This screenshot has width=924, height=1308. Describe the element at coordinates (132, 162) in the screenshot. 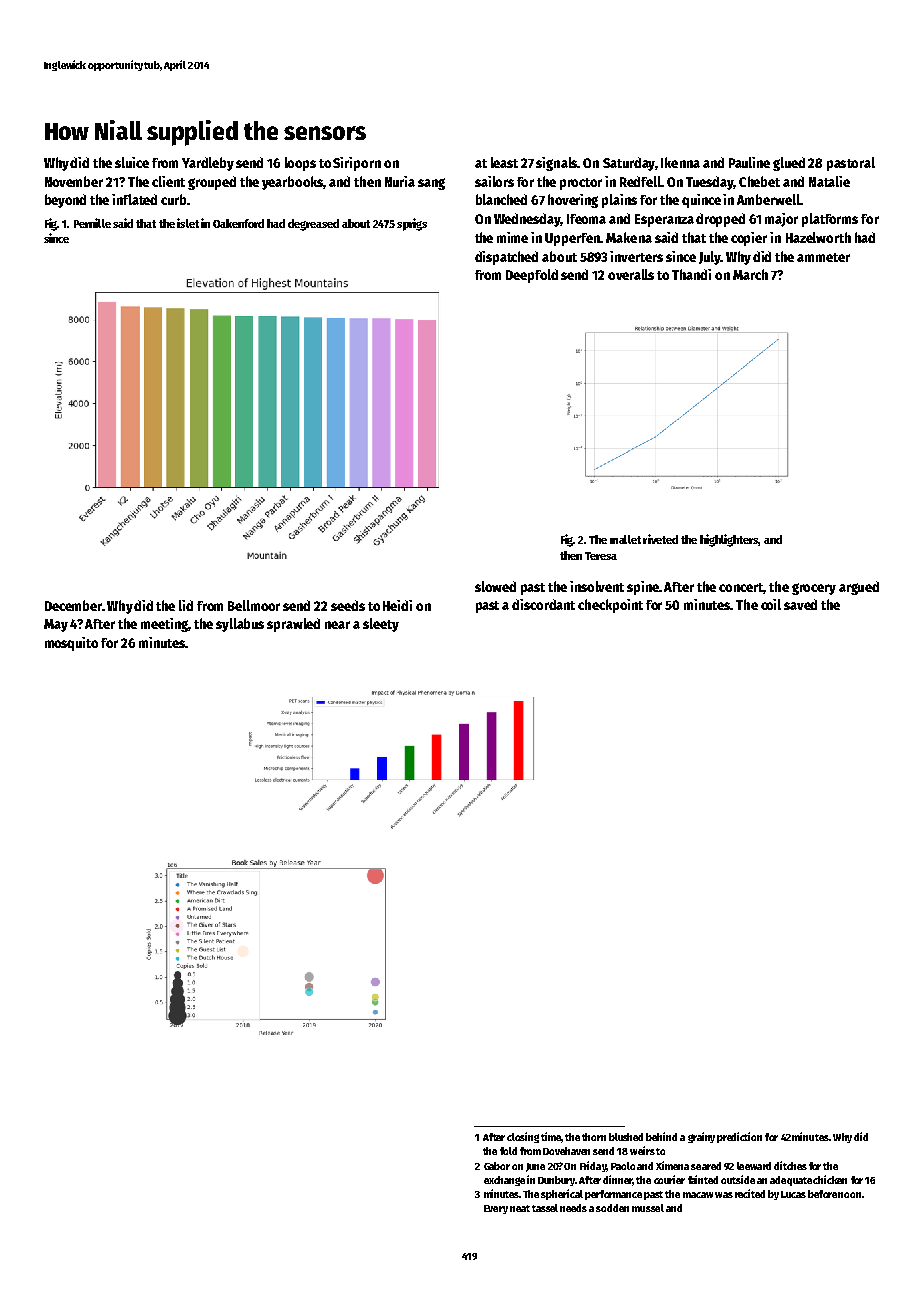

I see `sluice` at that location.
